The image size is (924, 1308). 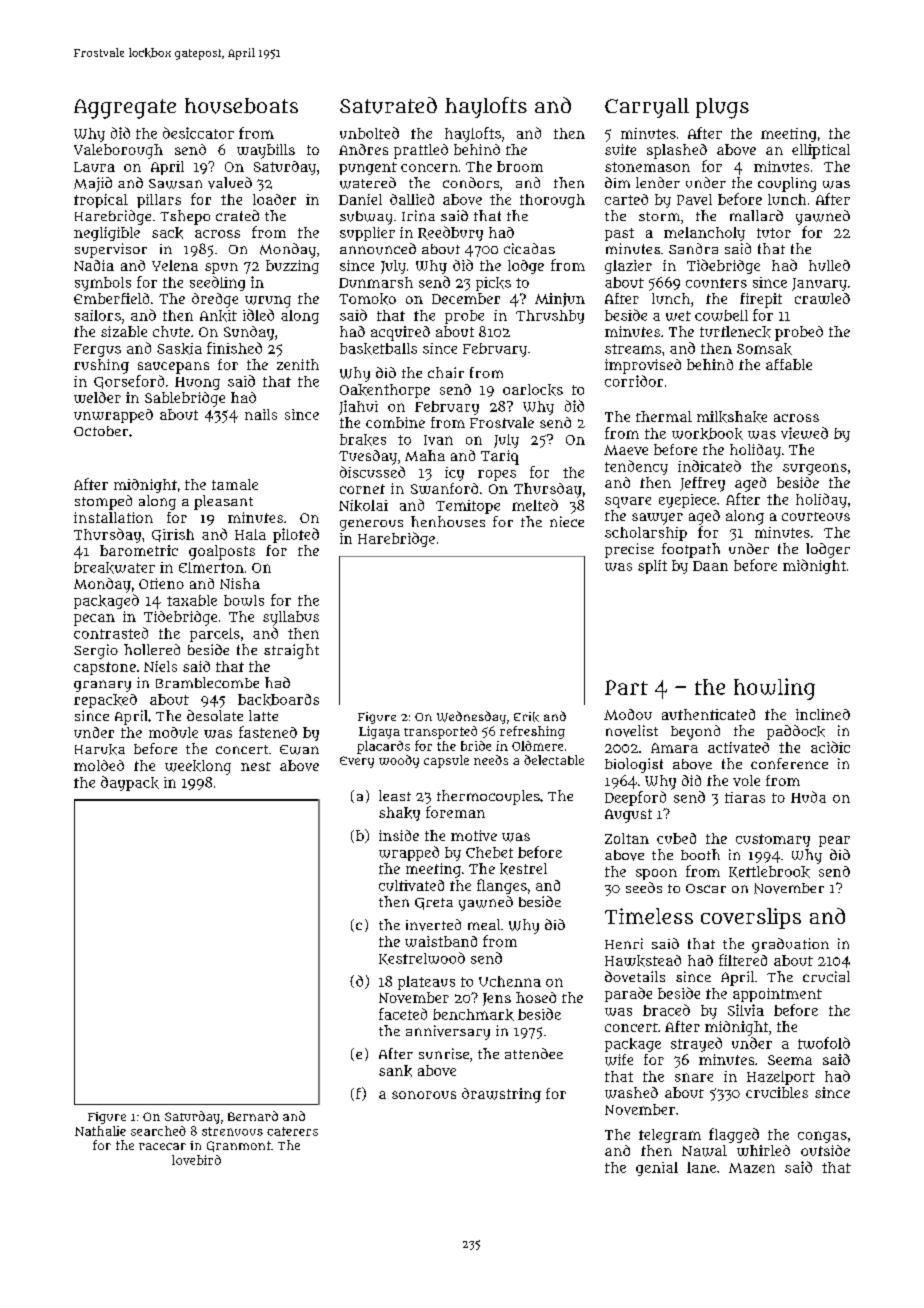 I want to click on Saturated, so click(x=388, y=105).
